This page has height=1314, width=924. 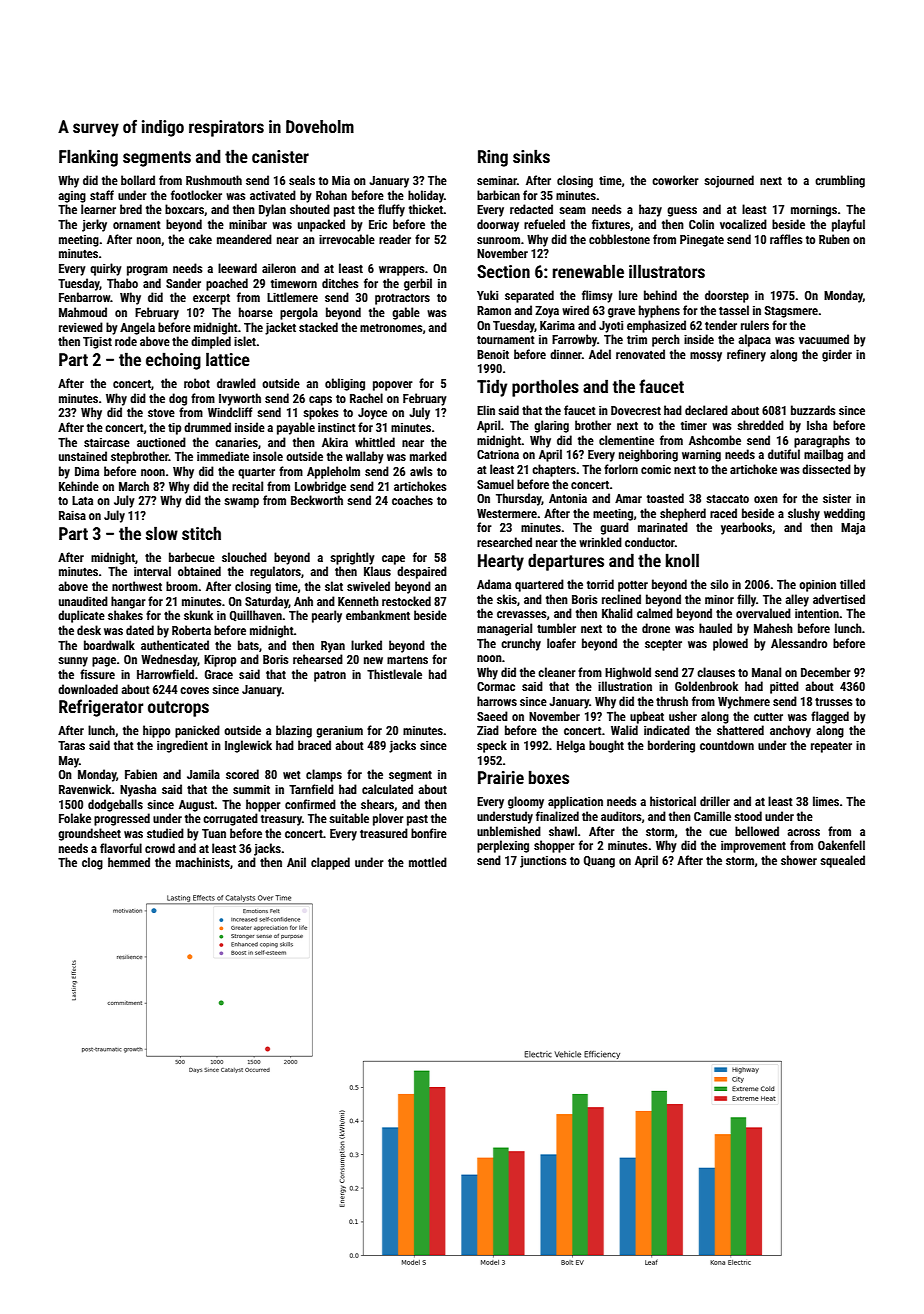 I want to click on Quang, so click(x=599, y=862).
